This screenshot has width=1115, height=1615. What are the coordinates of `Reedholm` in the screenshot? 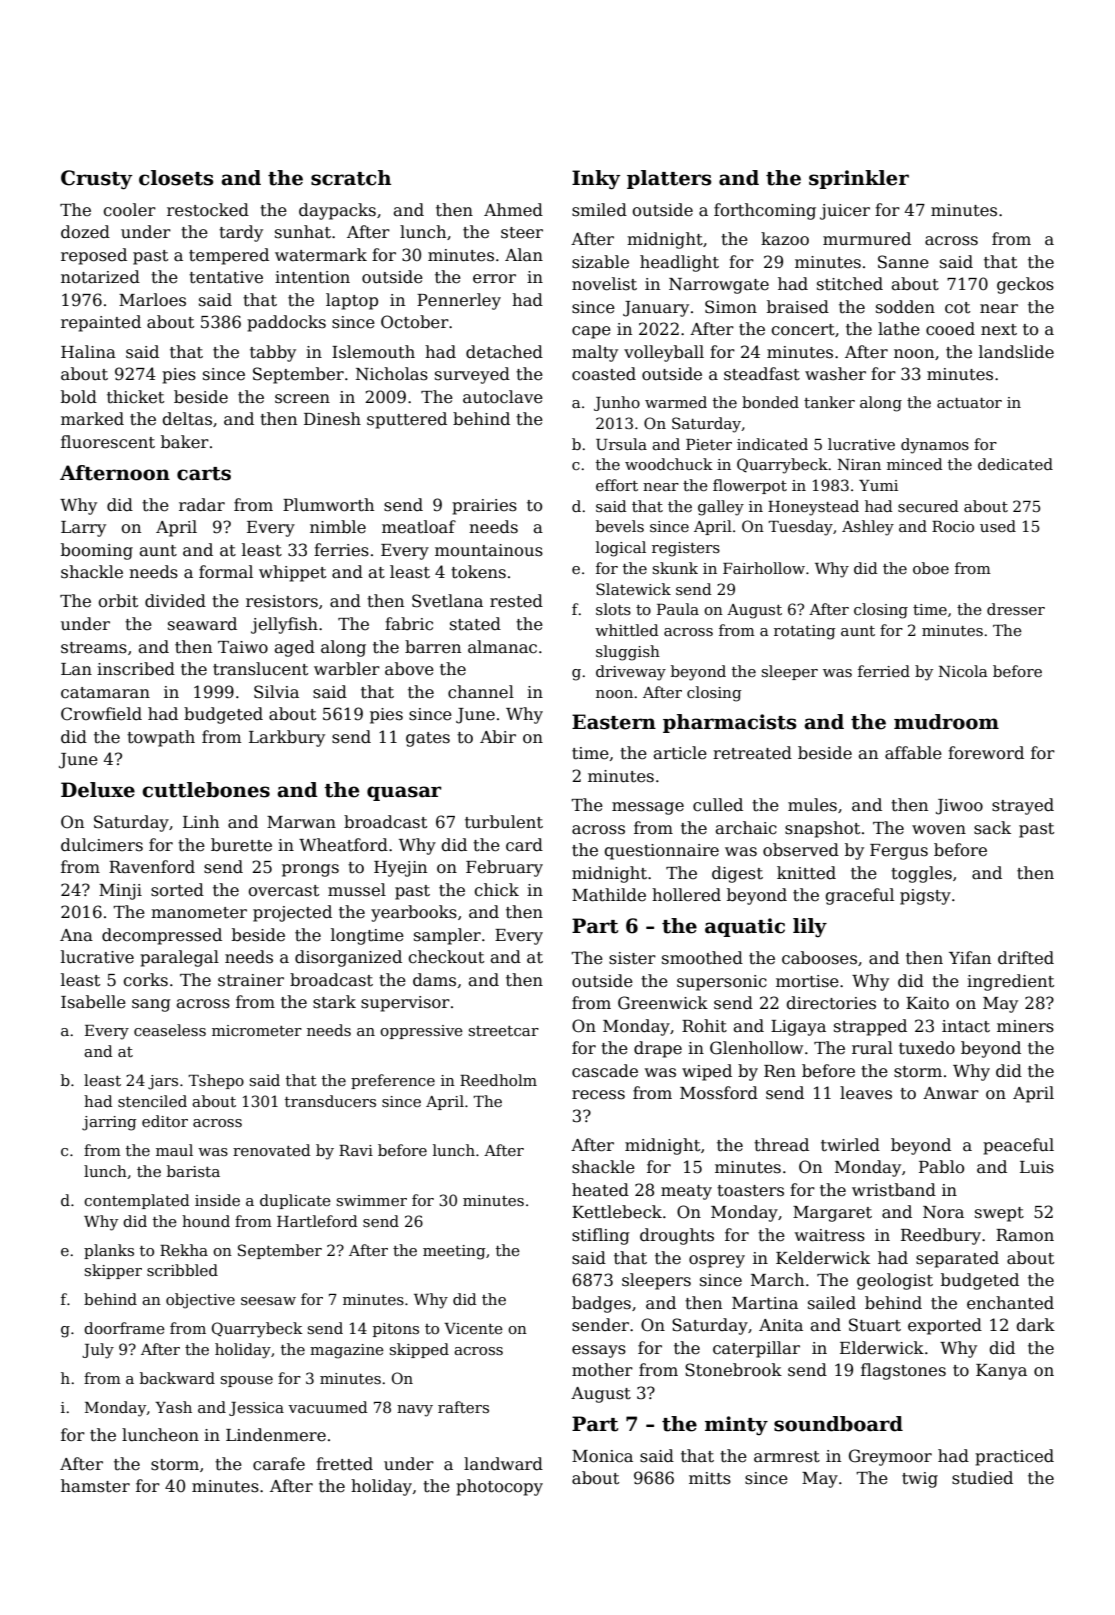 It's located at (498, 1080).
